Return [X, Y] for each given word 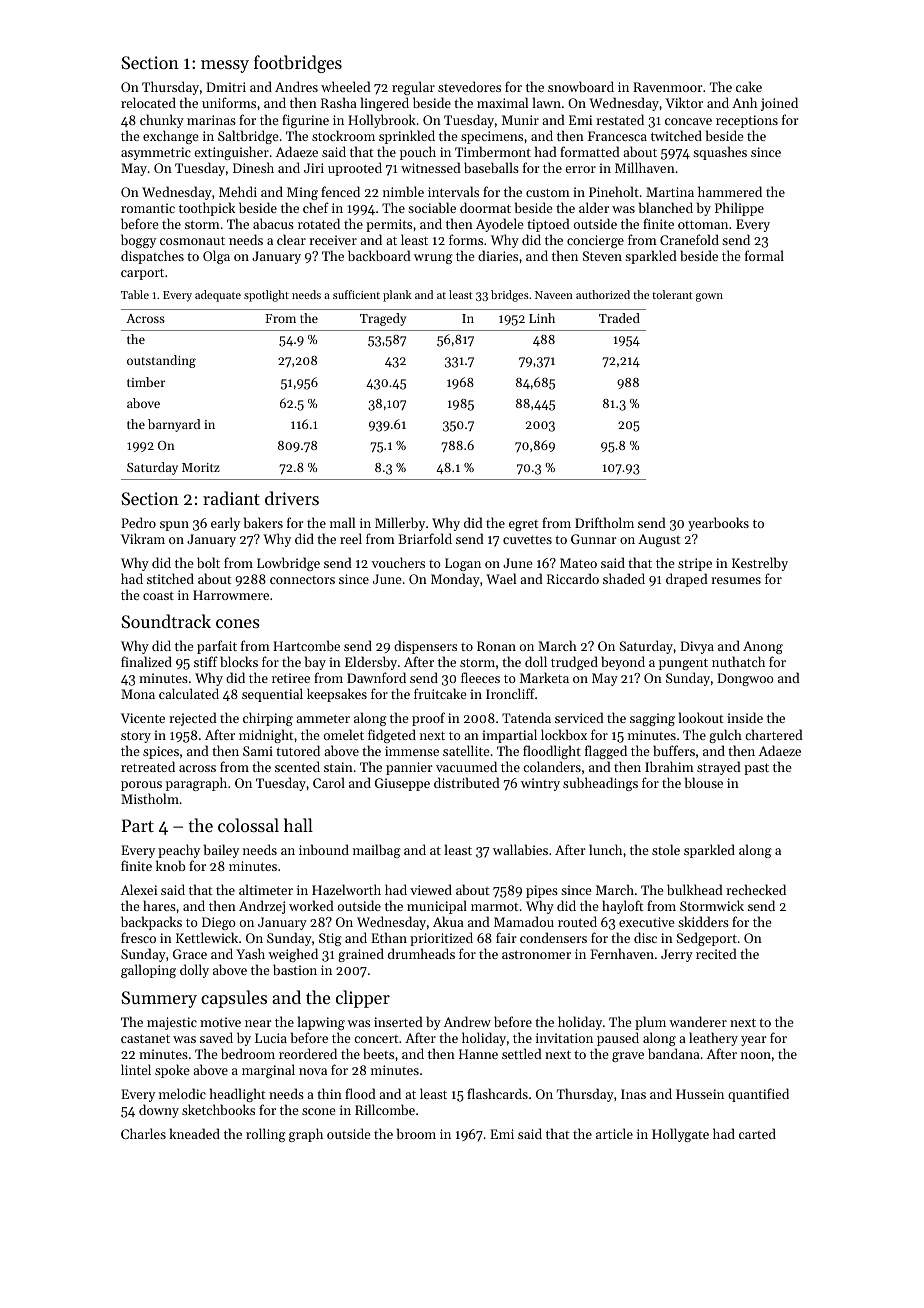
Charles [143, 1133]
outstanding [161, 361]
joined [779, 104]
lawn [547, 102]
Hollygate [680, 1135]
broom [416, 1133]
